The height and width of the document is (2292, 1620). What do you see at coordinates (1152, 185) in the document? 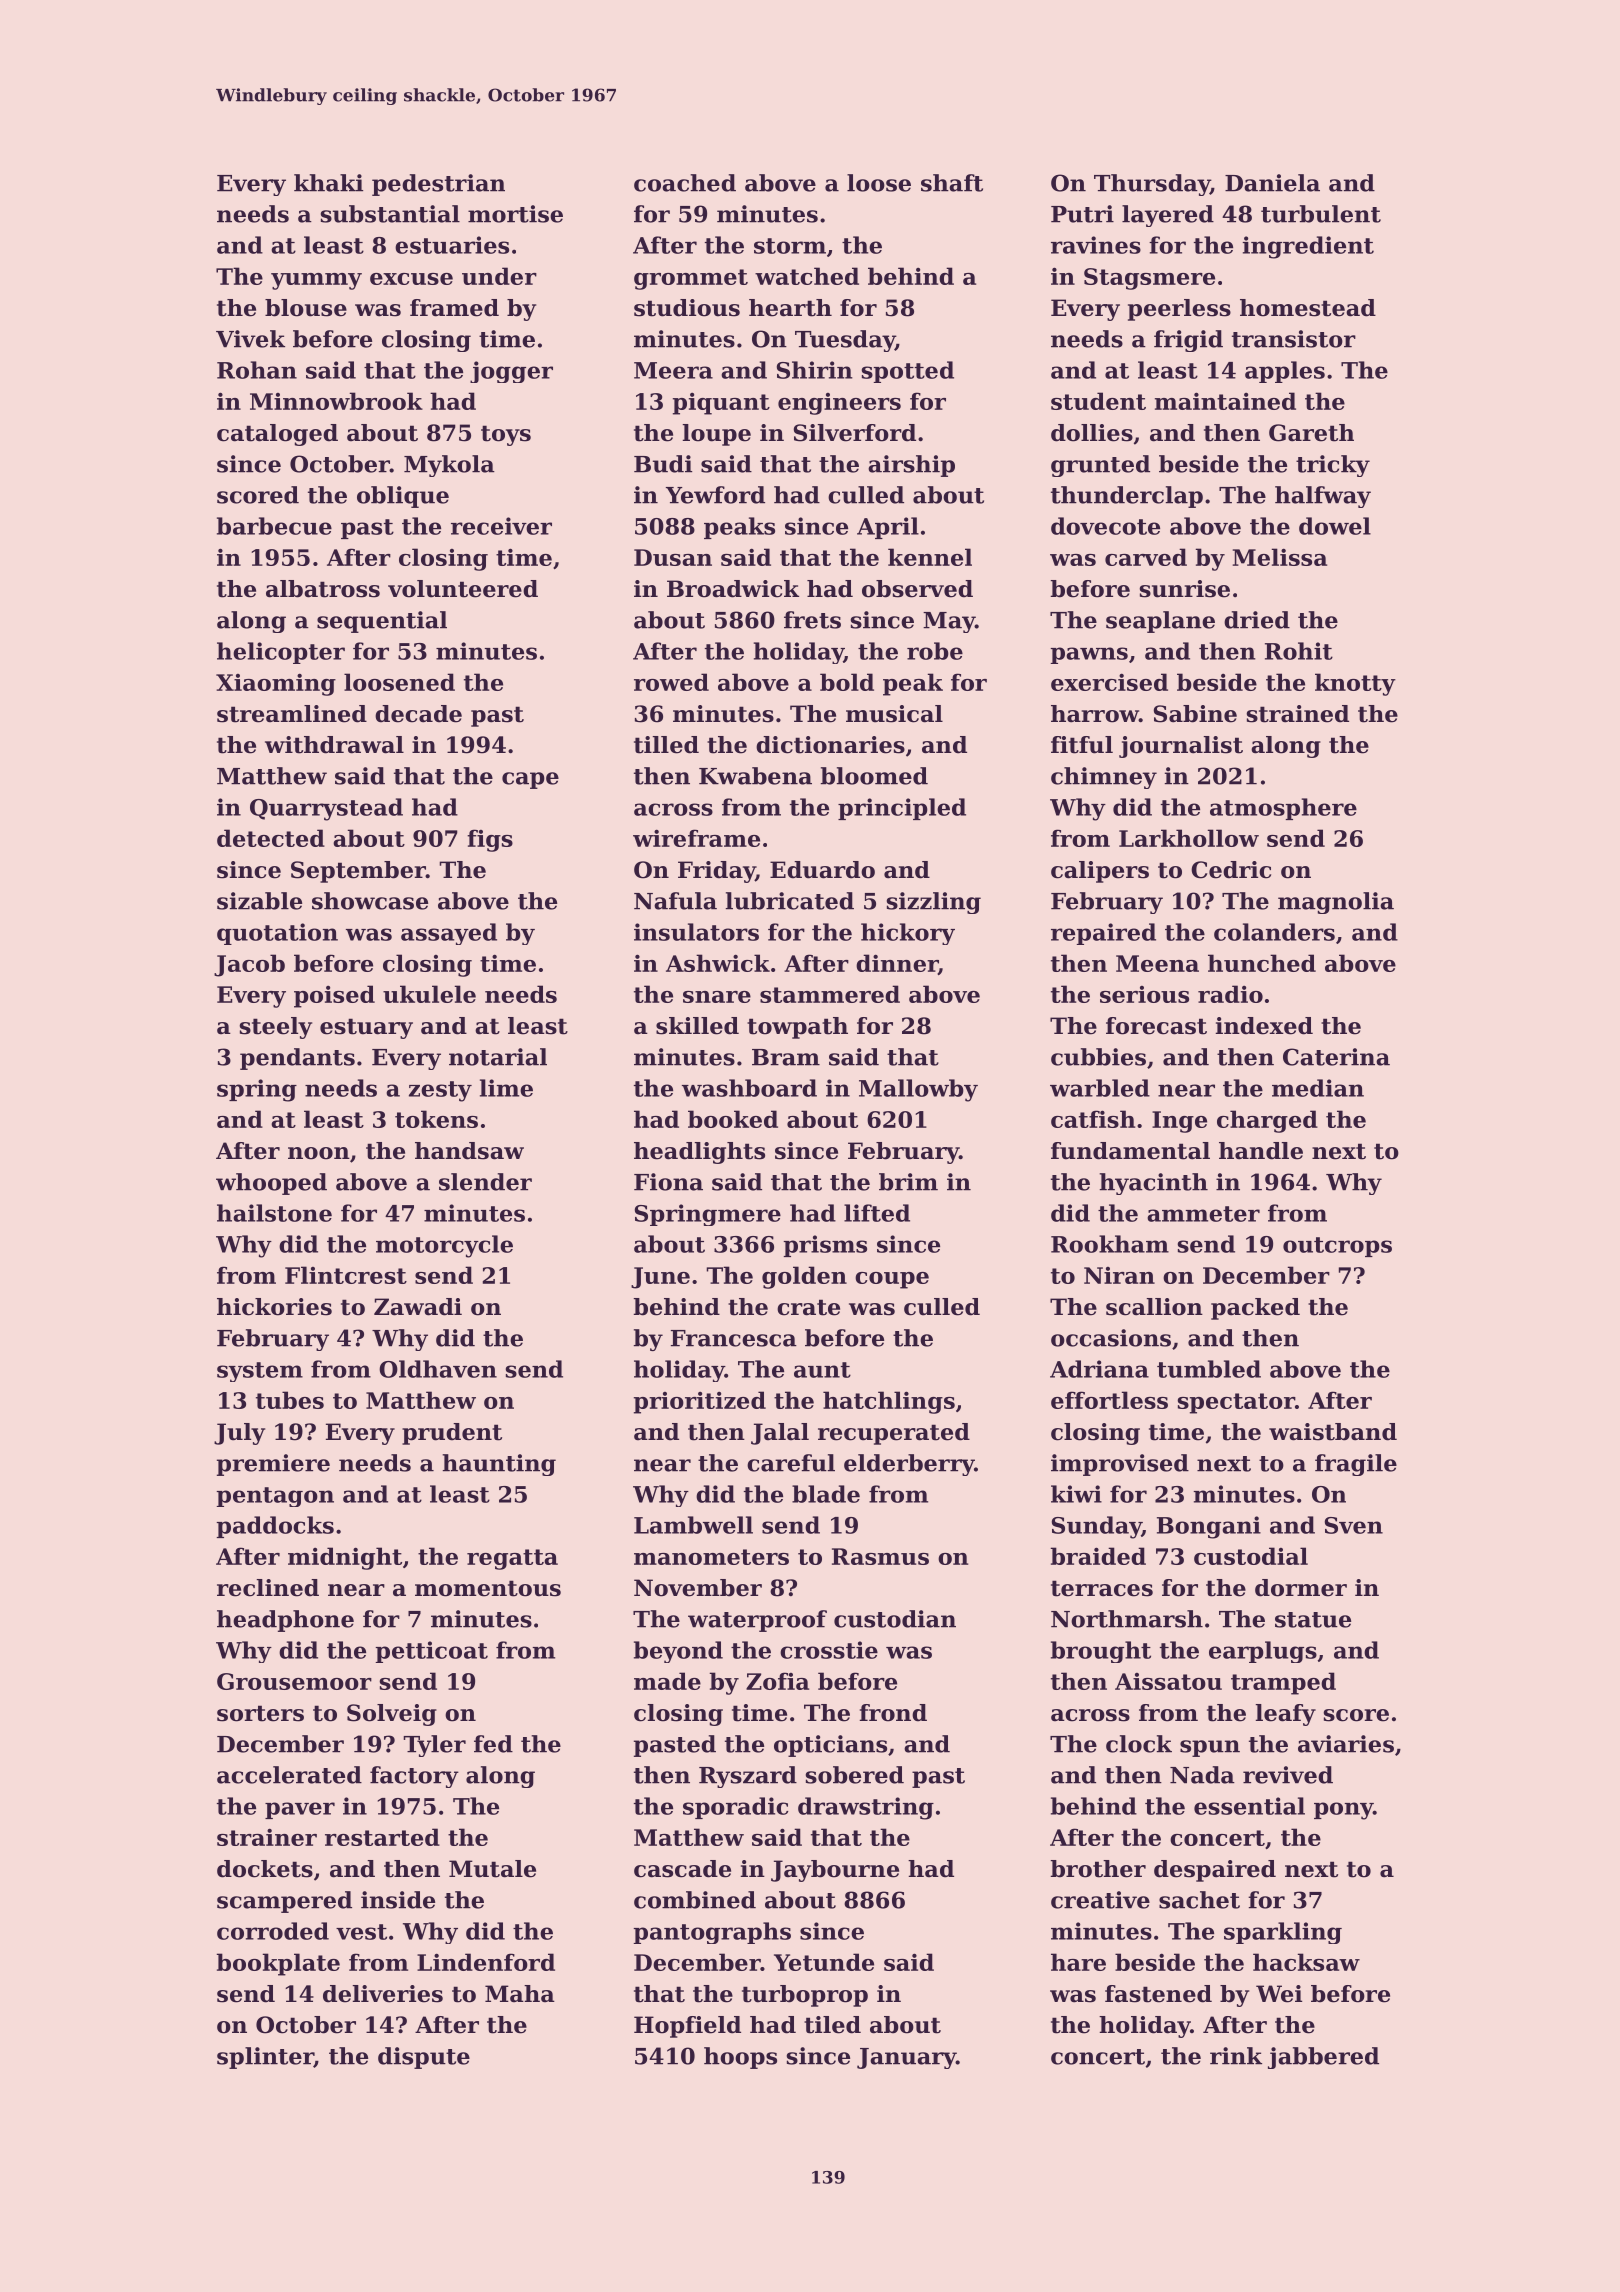
I see `Thursday` at bounding box center [1152, 185].
